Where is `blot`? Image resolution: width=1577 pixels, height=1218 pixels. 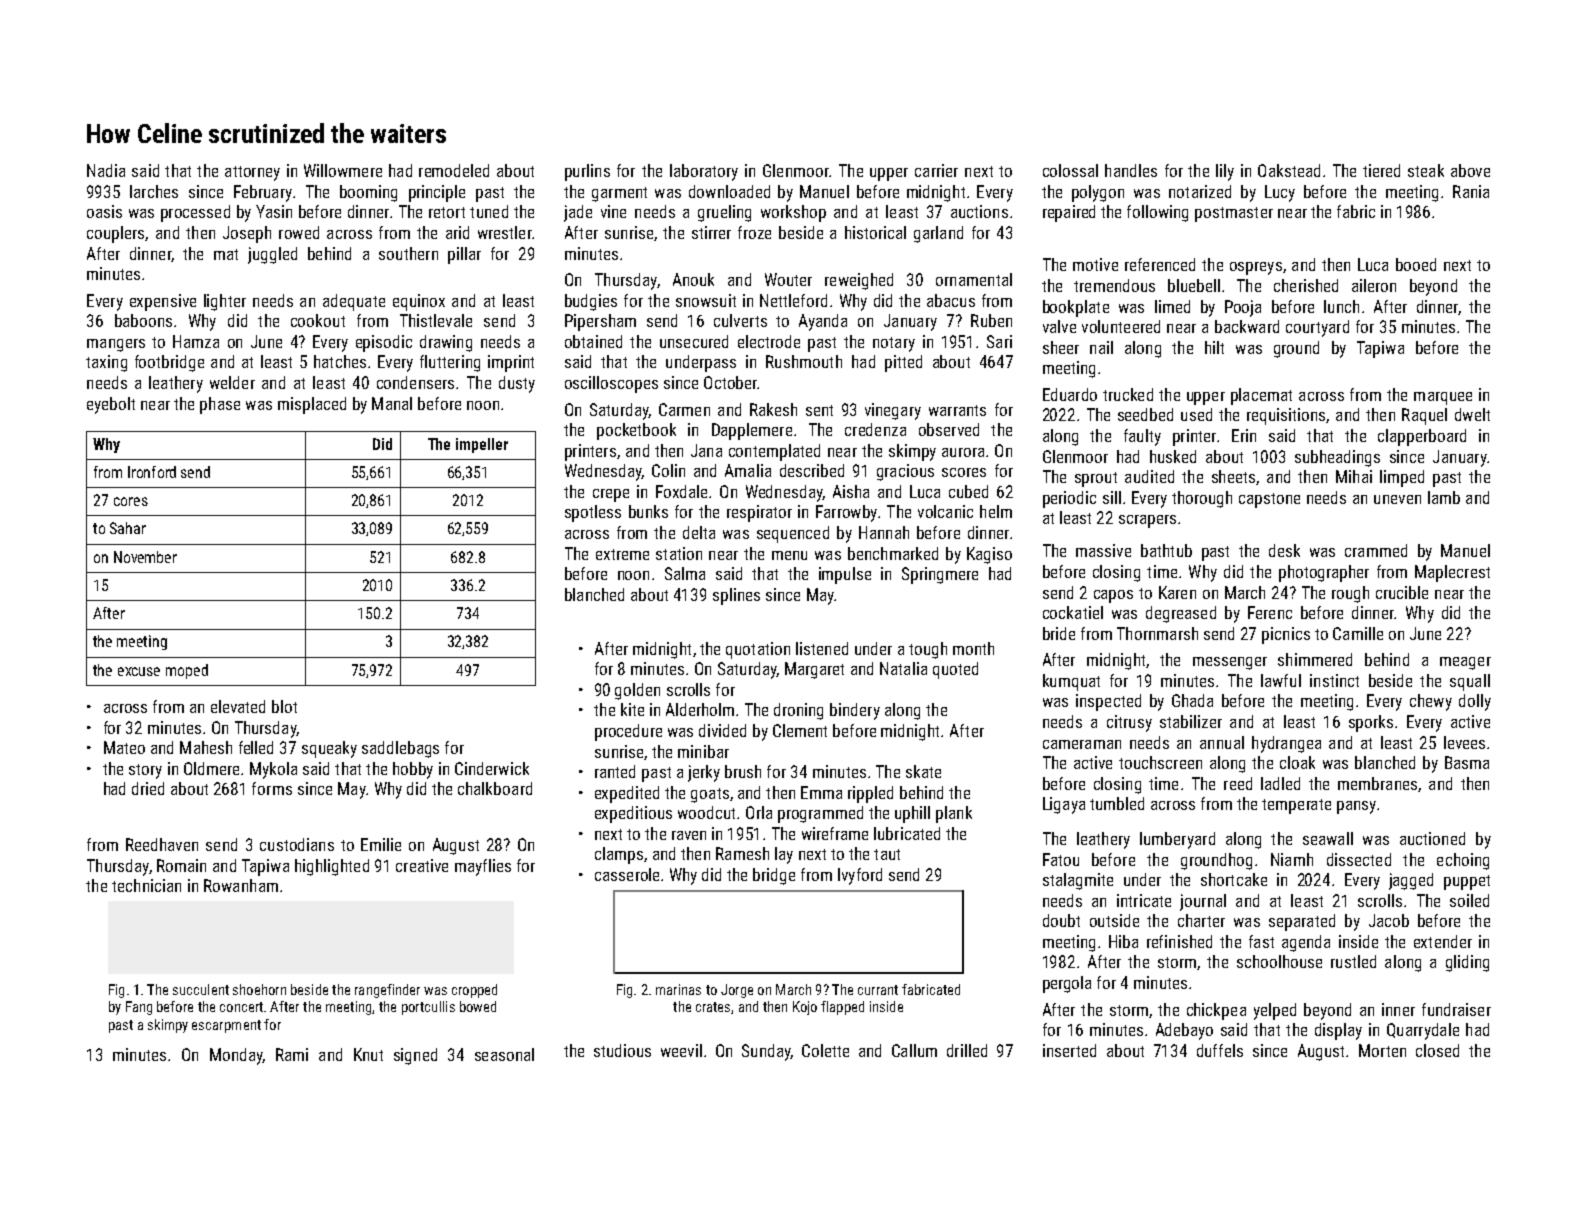 blot is located at coordinates (284, 706).
